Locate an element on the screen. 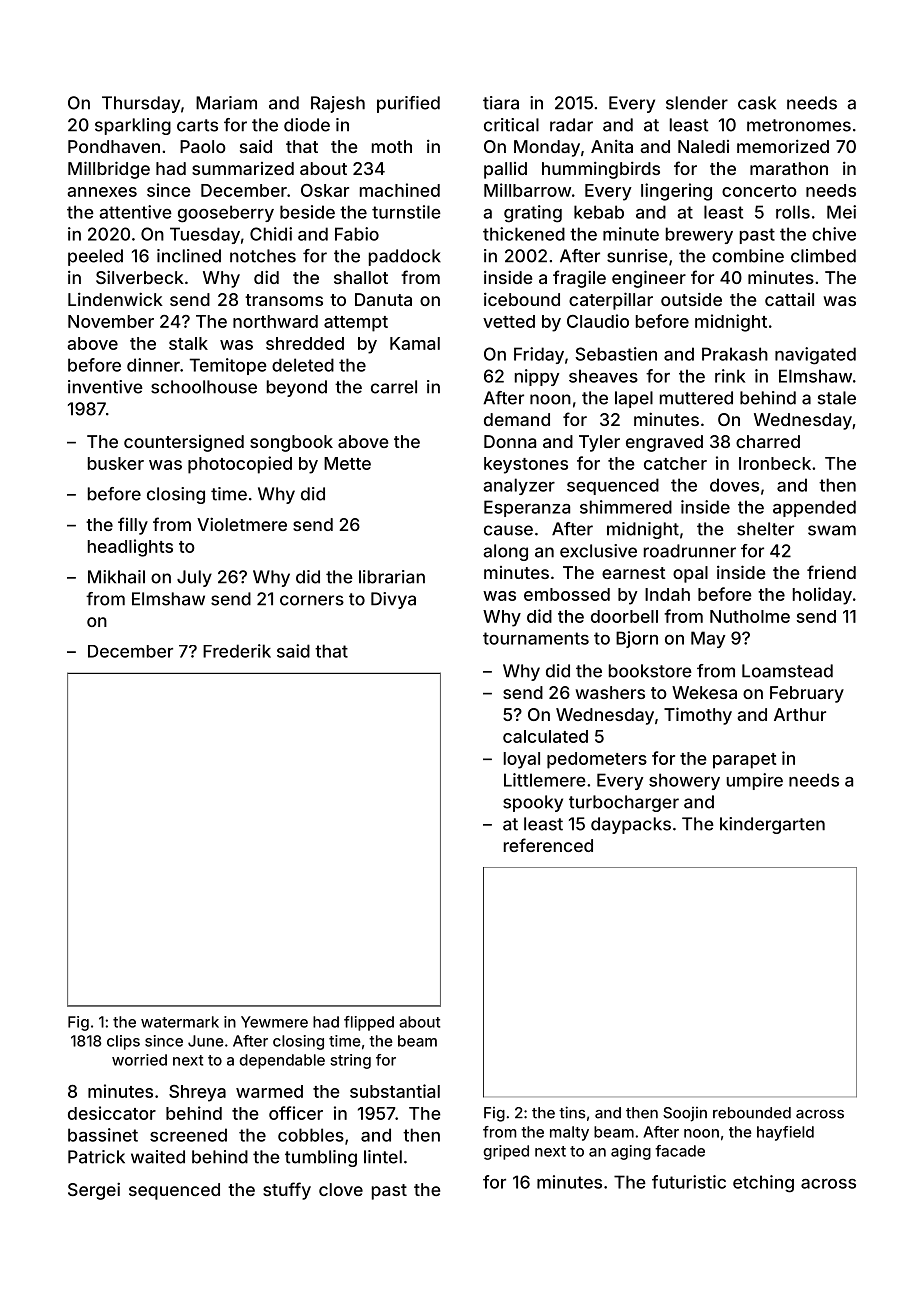 This screenshot has height=1314, width=924. tiara is located at coordinates (501, 103).
